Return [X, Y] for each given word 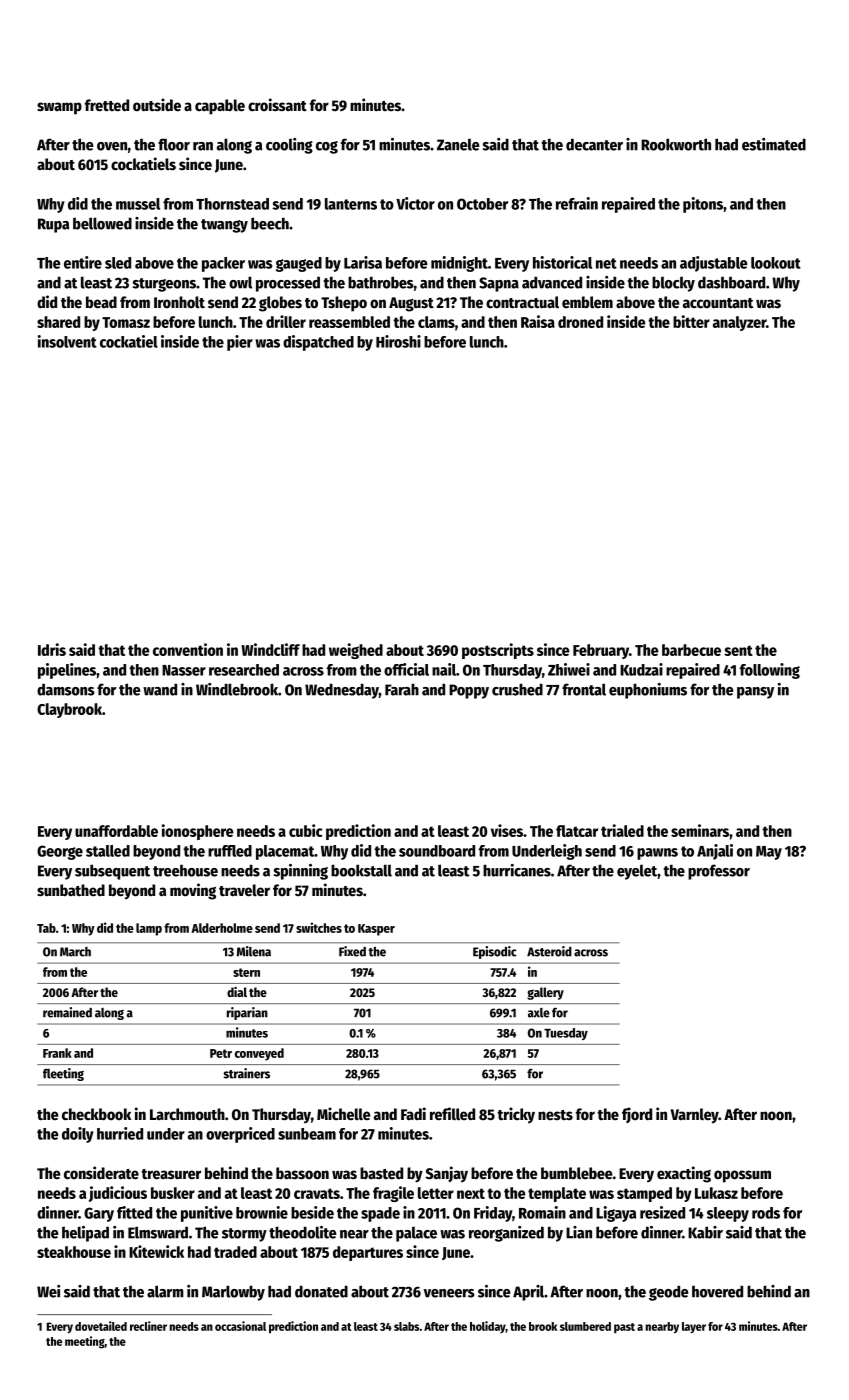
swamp [59, 108]
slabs [406, 1326]
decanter [594, 144]
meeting [85, 1342]
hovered [717, 1291]
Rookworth [676, 144]
